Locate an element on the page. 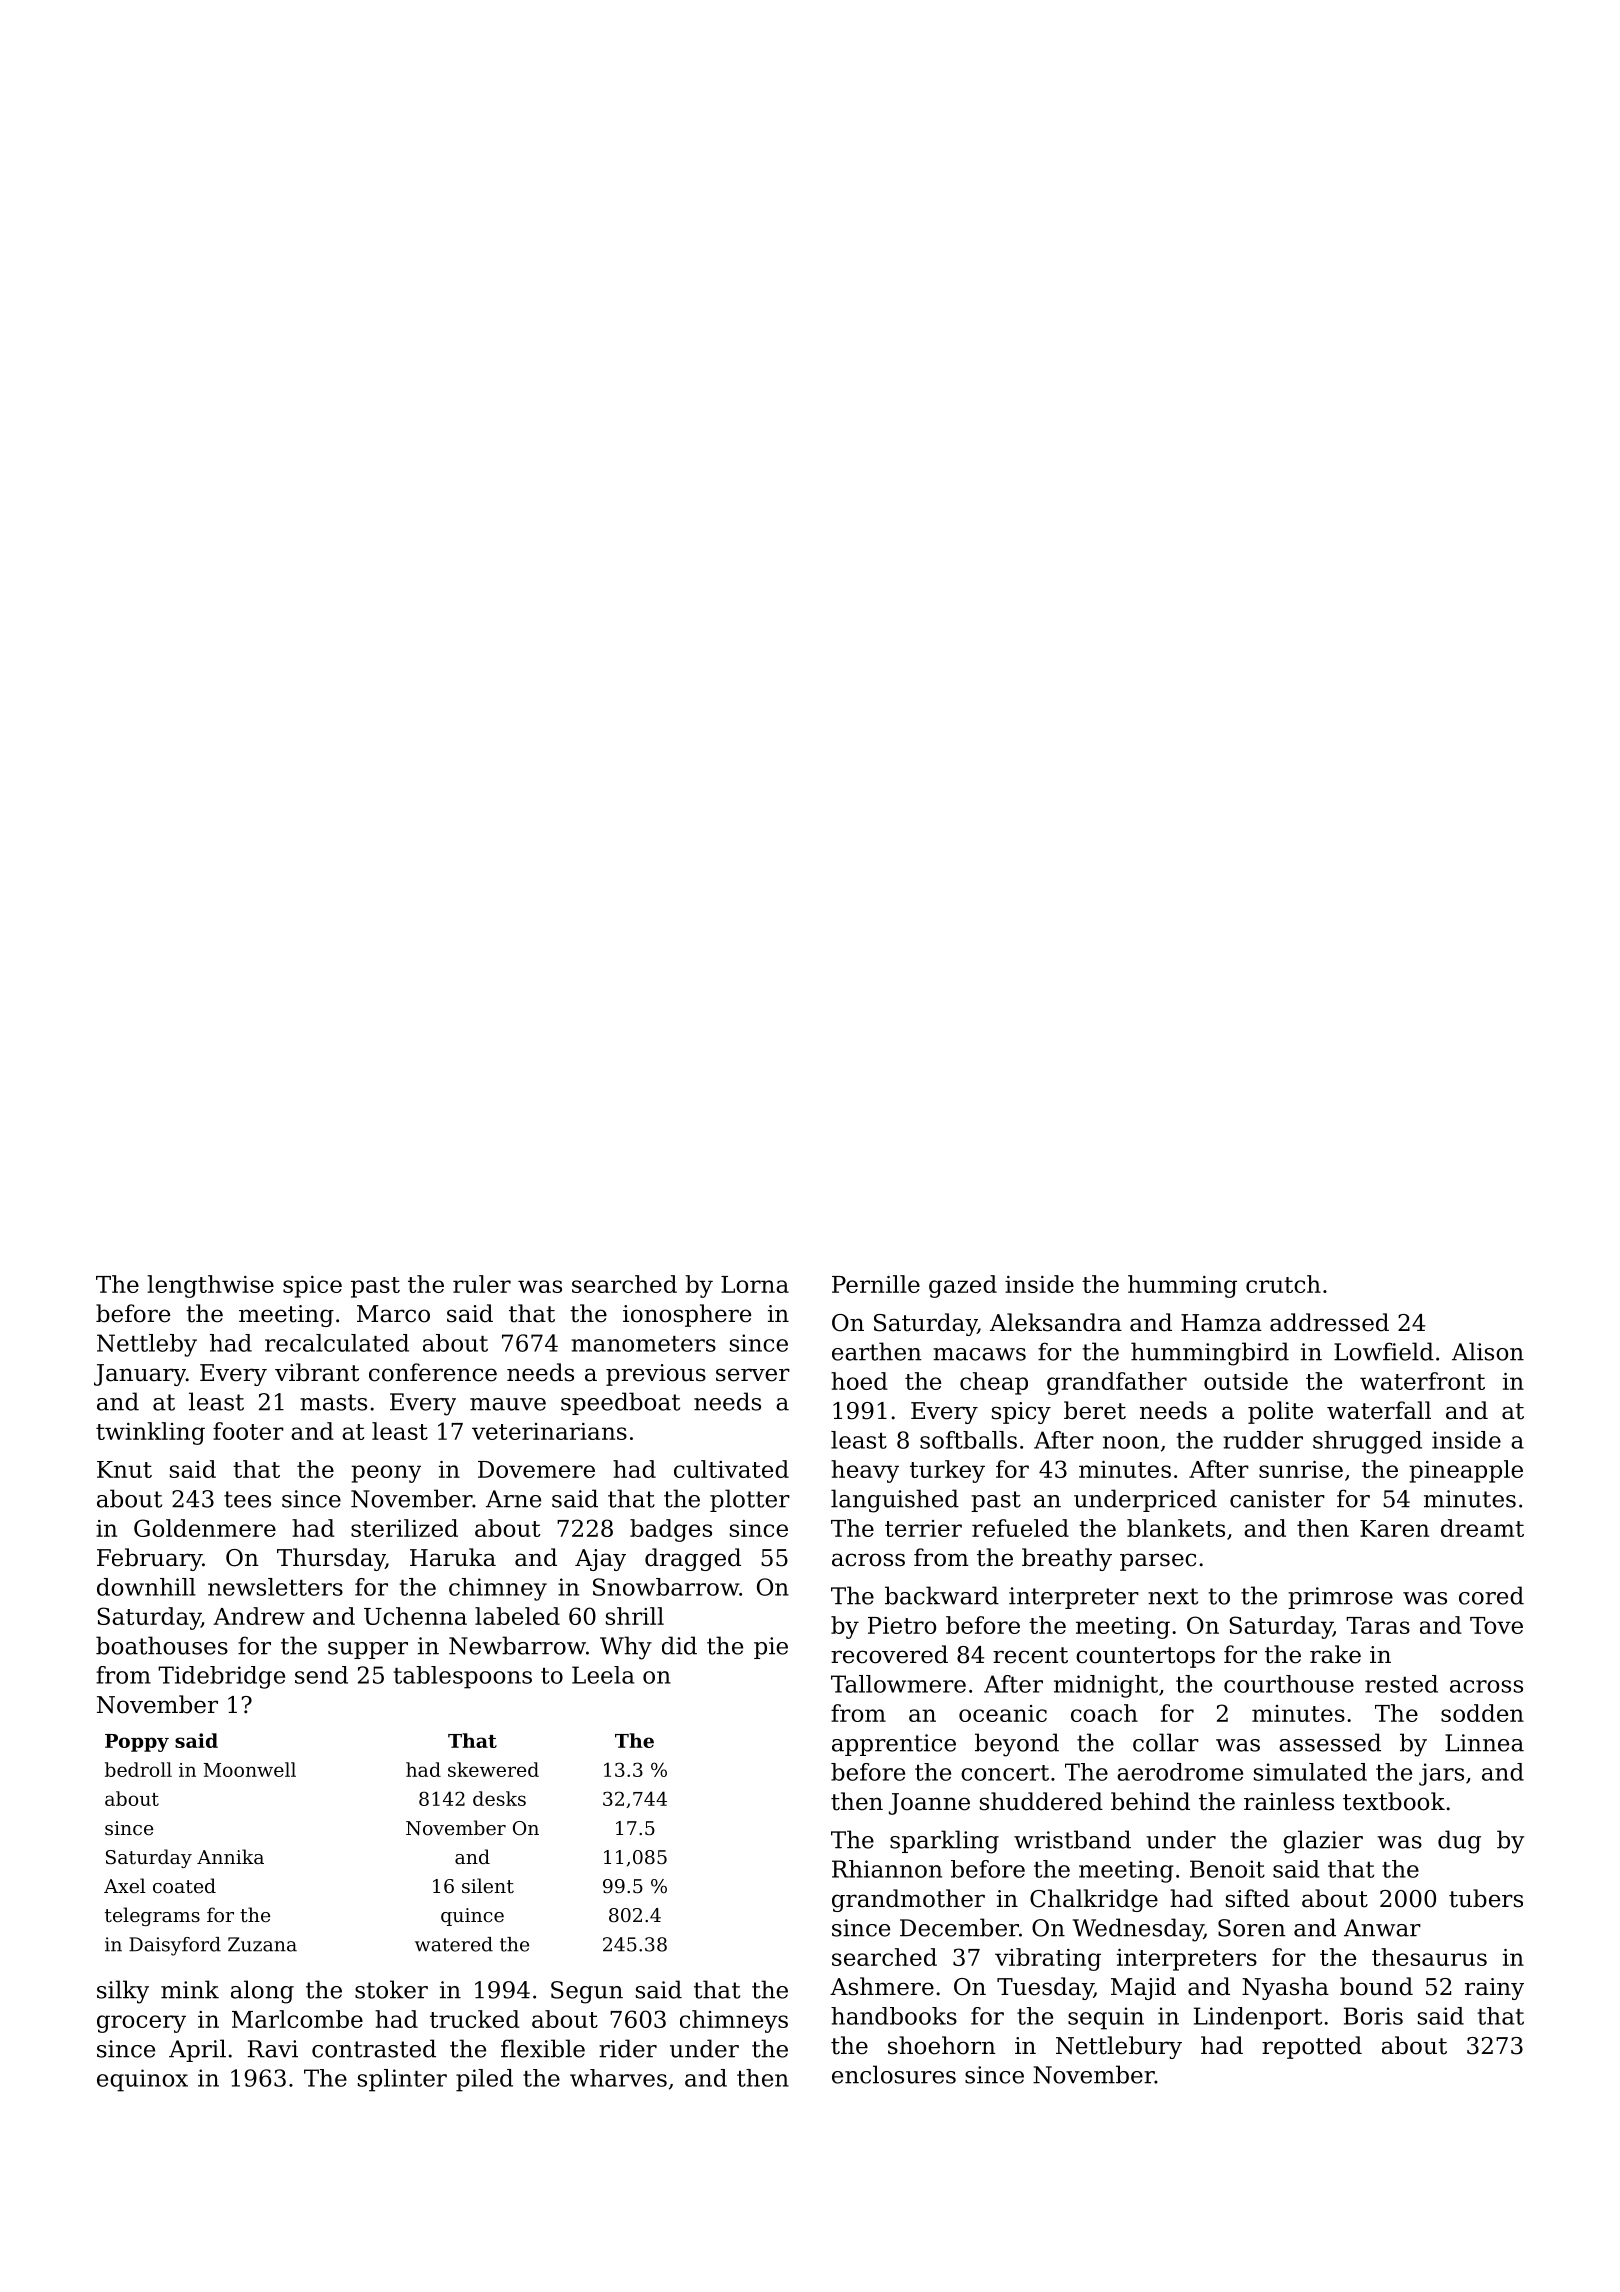 Image resolution: width=1620 pixels, height=2292 pixels. January is located at coordinates (140, 1375).
